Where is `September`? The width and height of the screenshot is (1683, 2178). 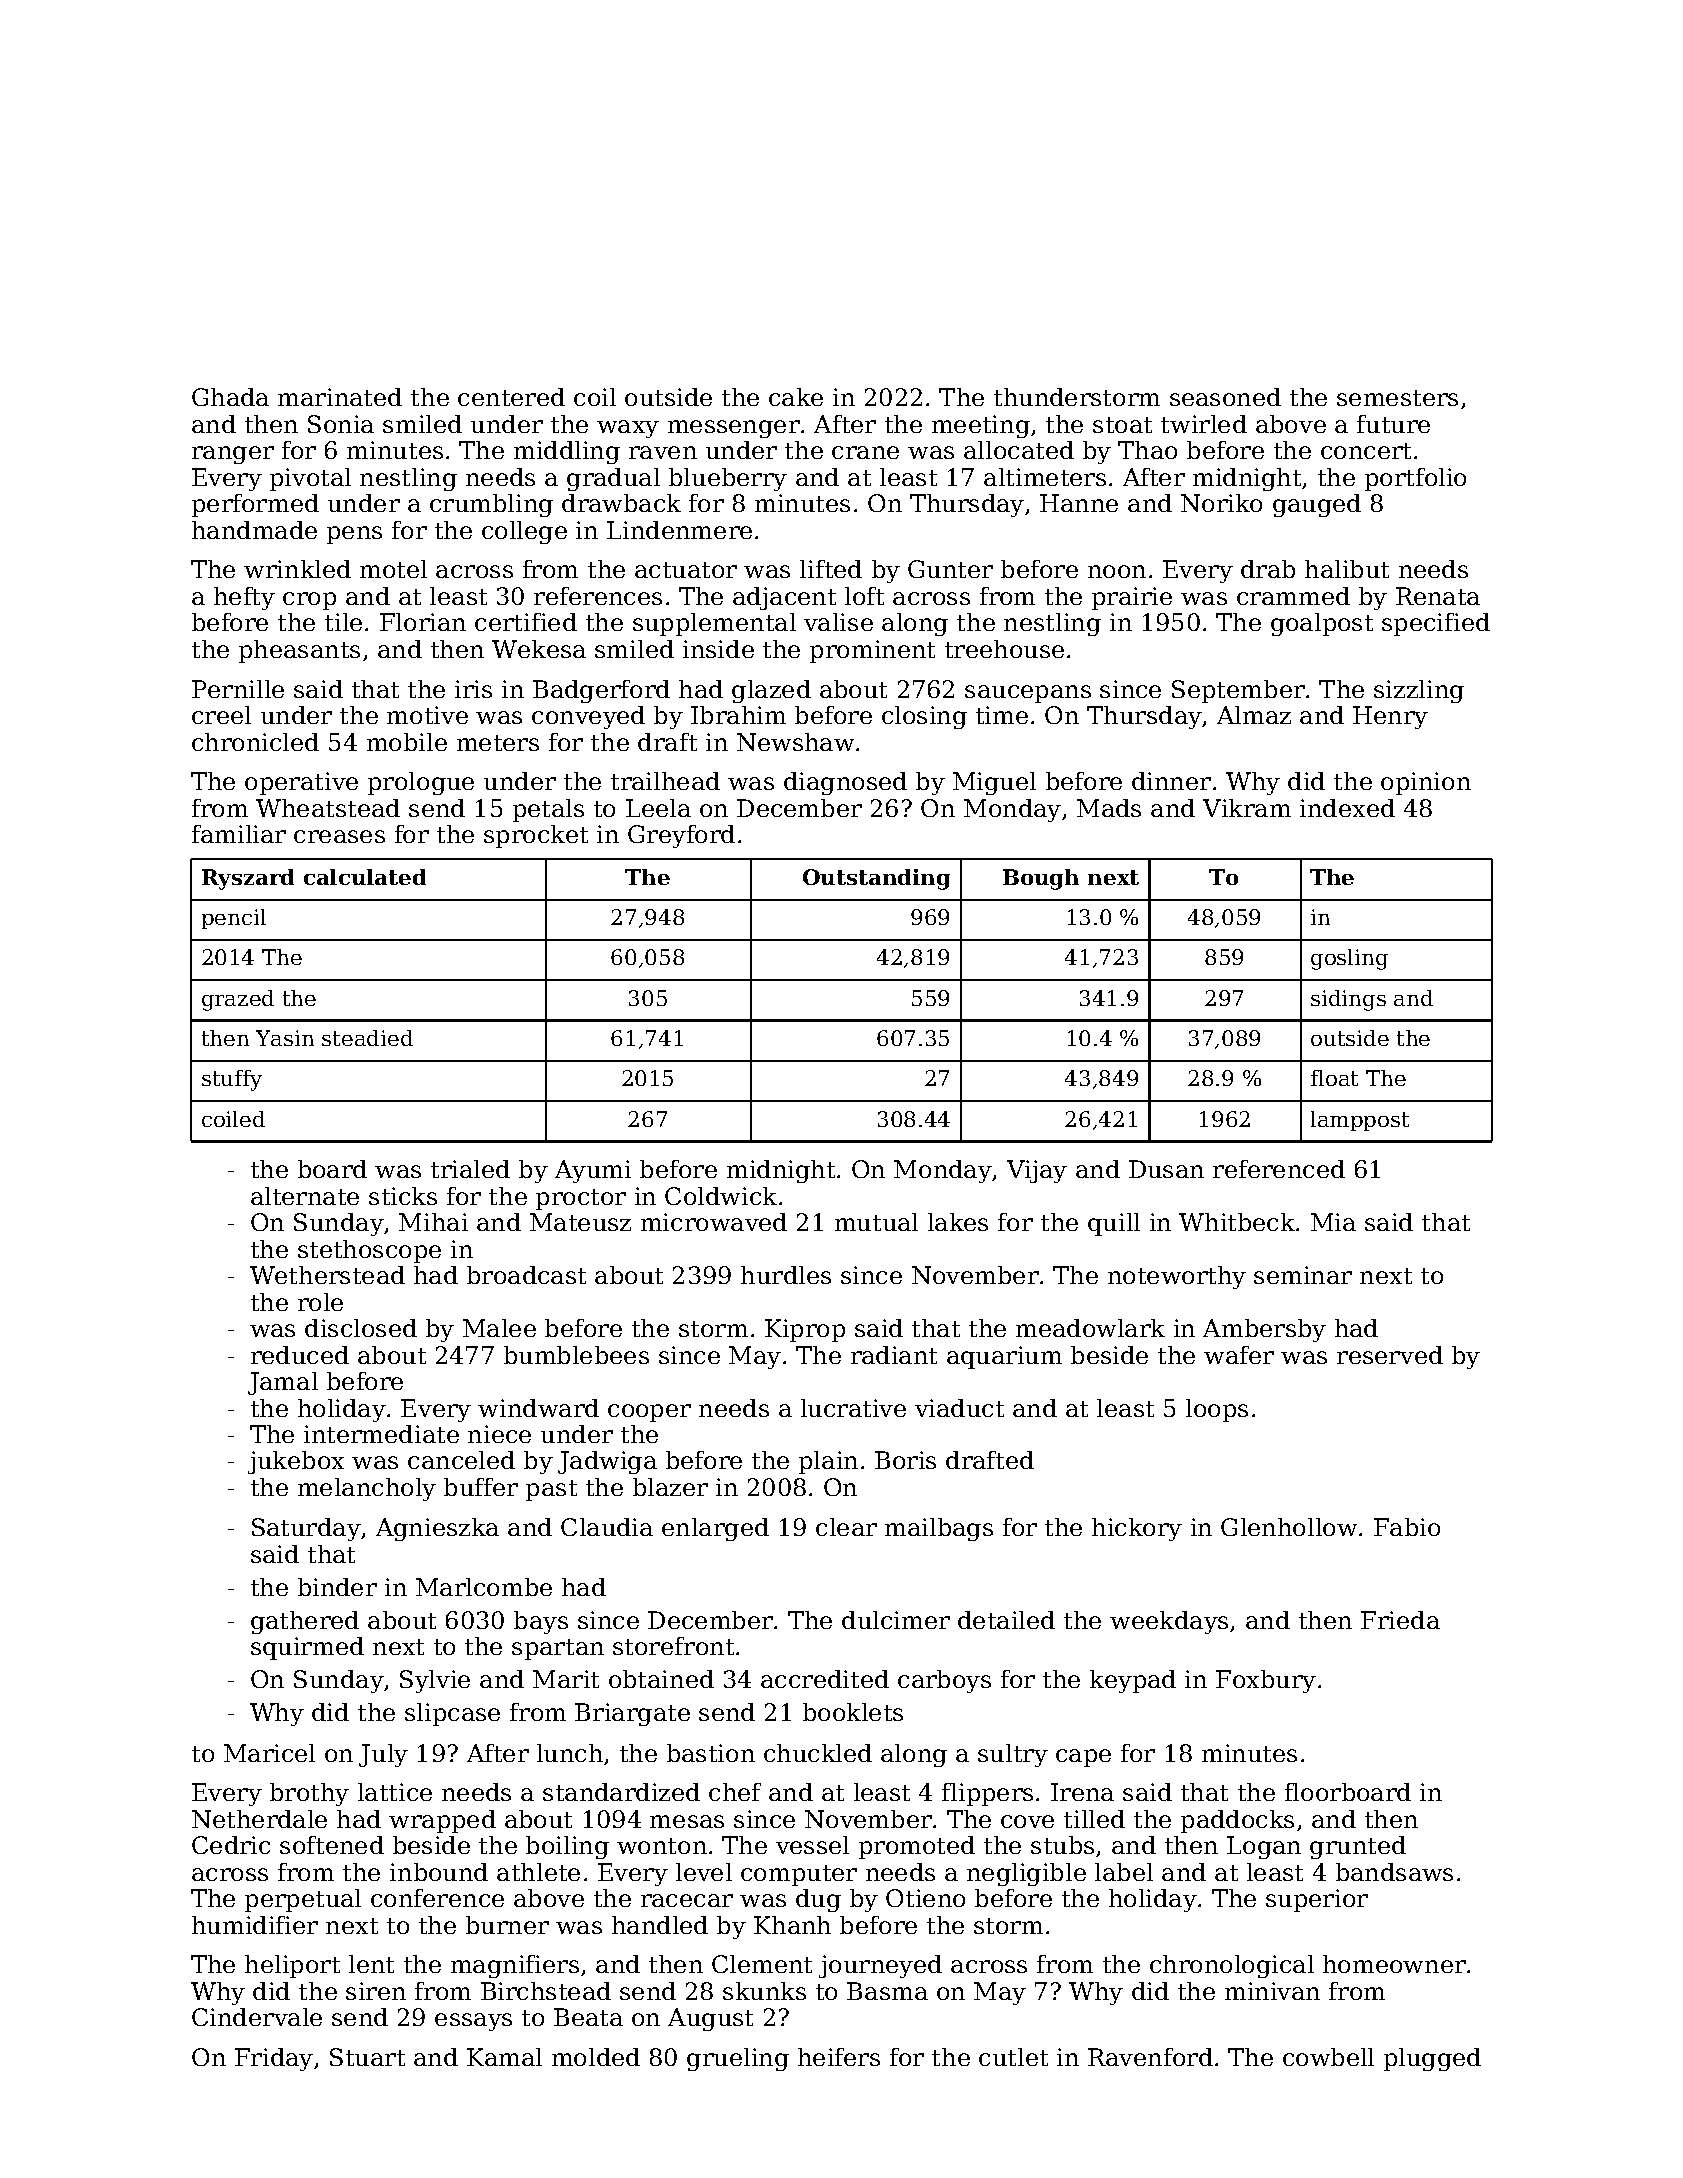
September is located at coordinates (1238, 691).
